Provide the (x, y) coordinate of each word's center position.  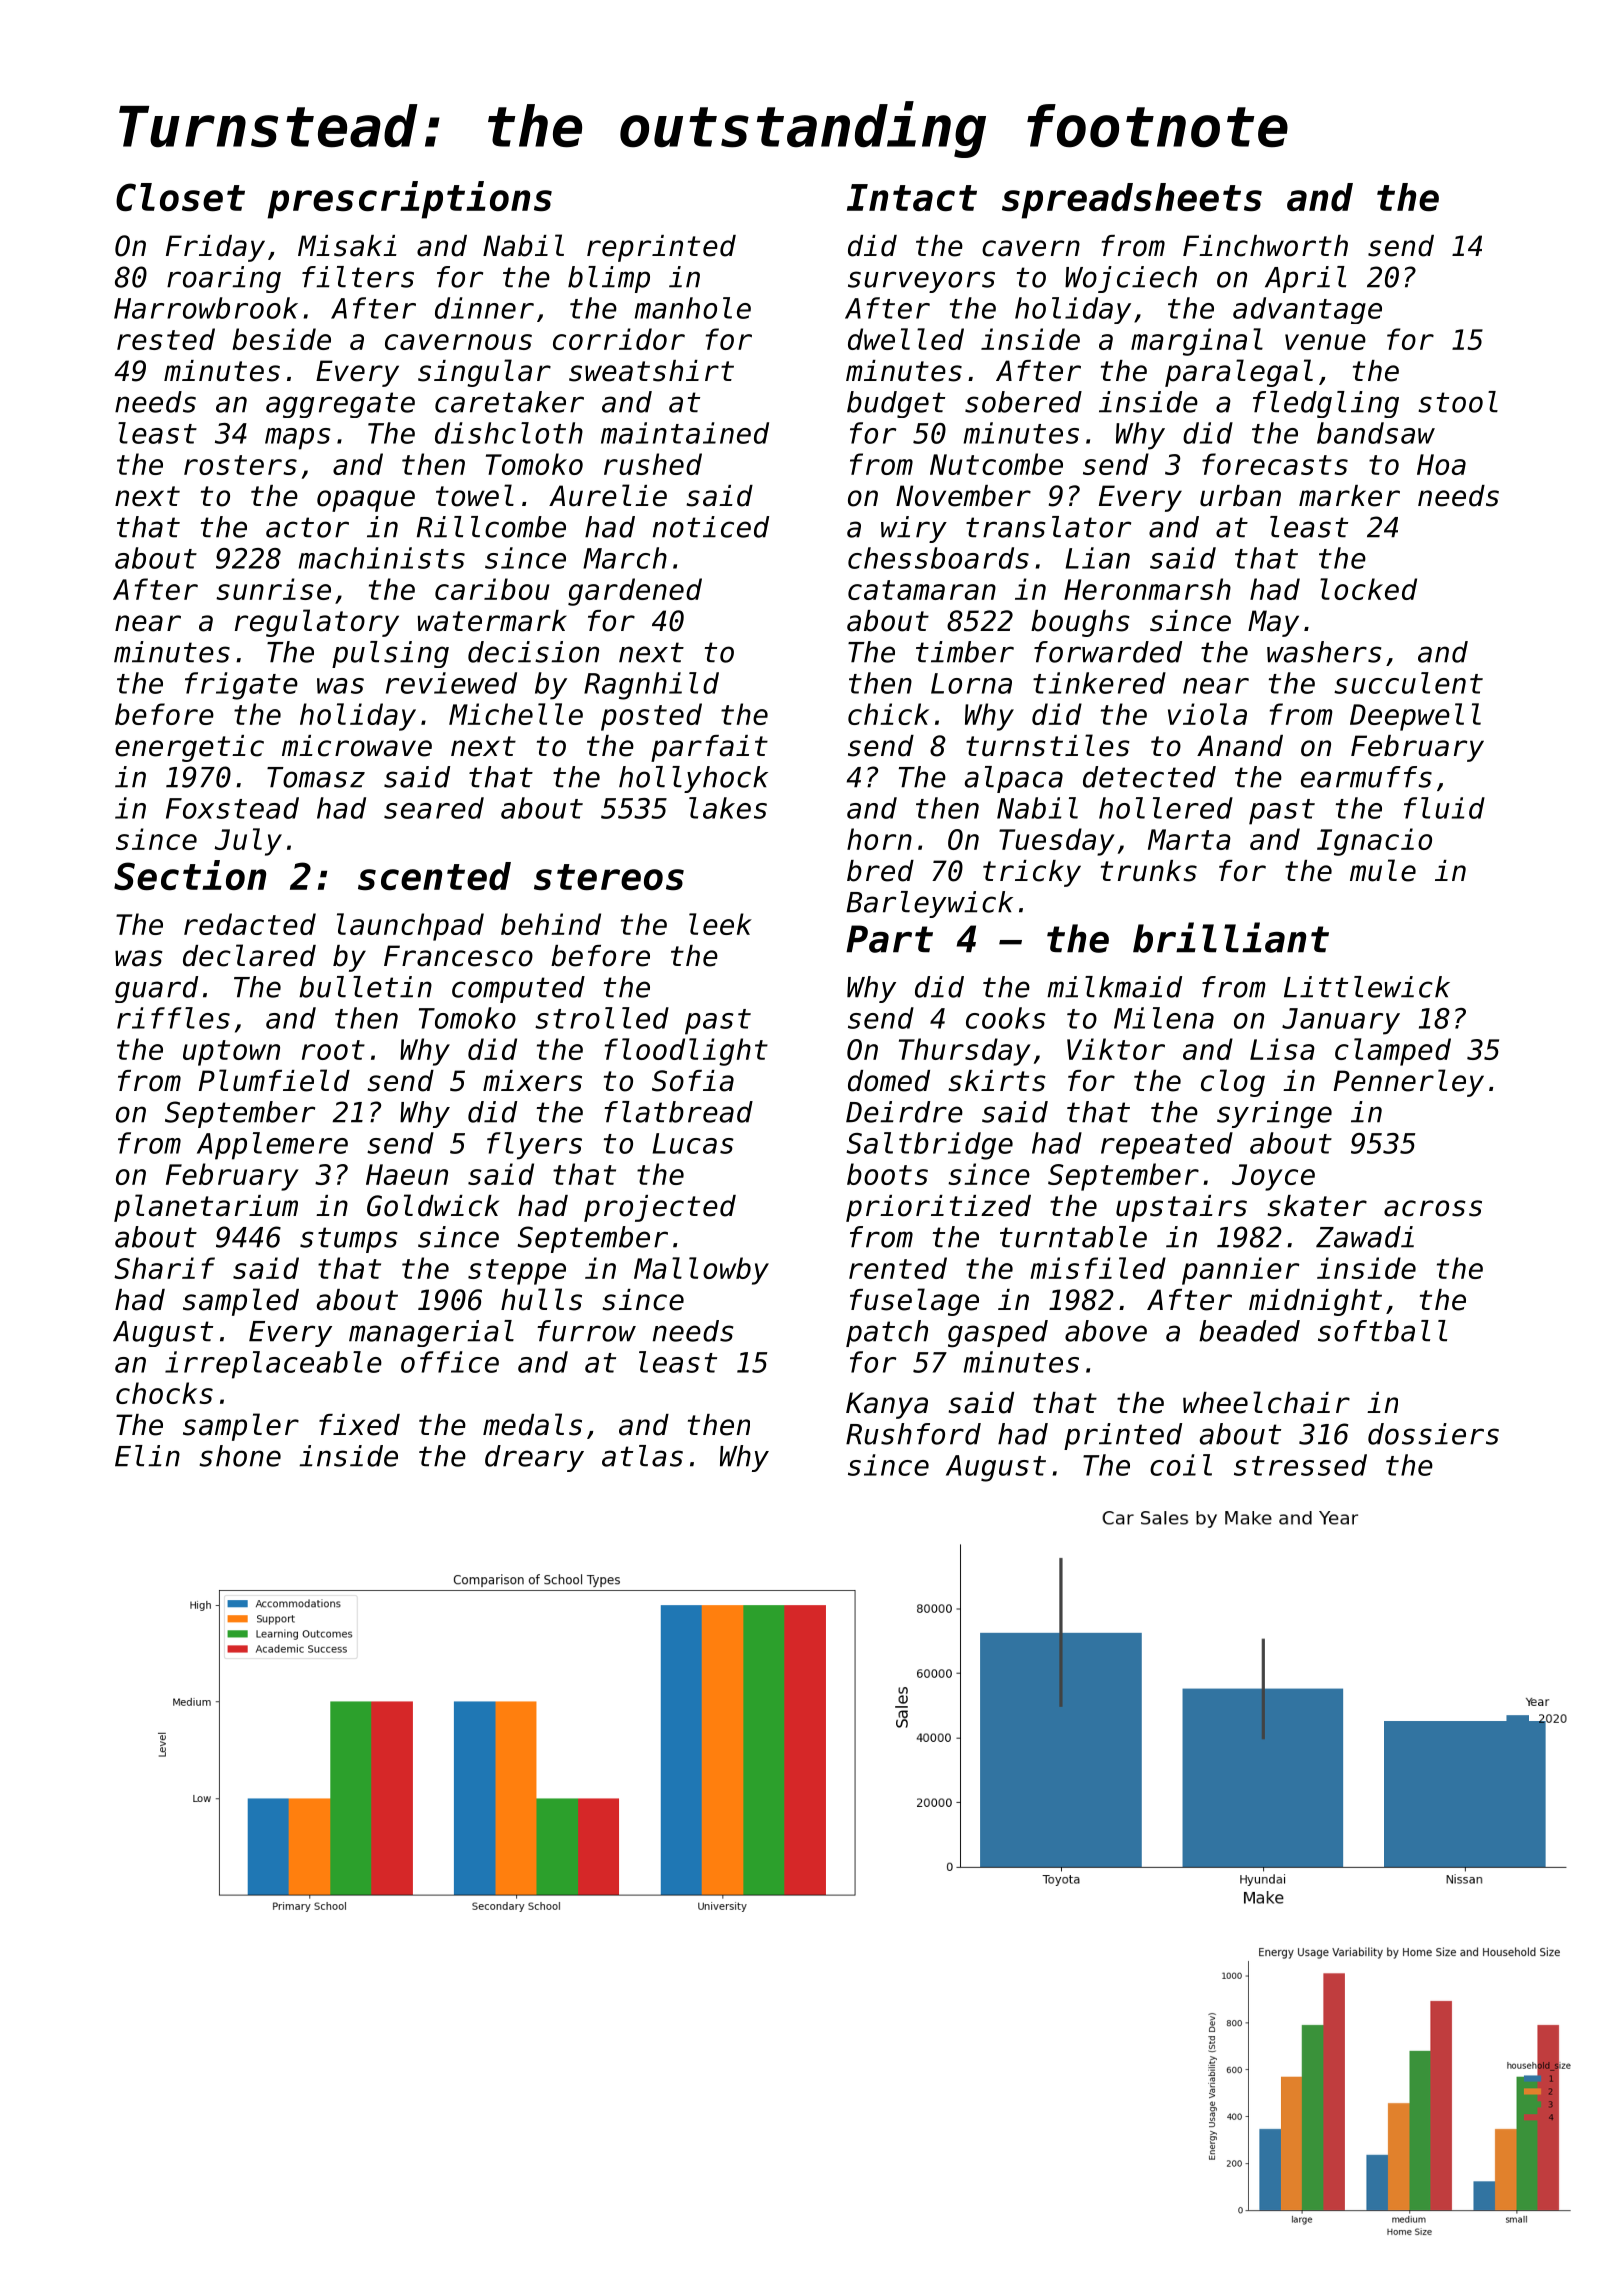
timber (965, 652)
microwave (357, 746)
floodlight (686, 1052)
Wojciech (1131, 279)
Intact (912, 198)
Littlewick (1367, 987)
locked (1368, 589)
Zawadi (1365, 1237)
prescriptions (410, 200)
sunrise (273, 589)
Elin (147, 1456)
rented (898, 1268)
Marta (1189, 839)
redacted (250, 924)
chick (888, 714)
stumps (348, 1240)
